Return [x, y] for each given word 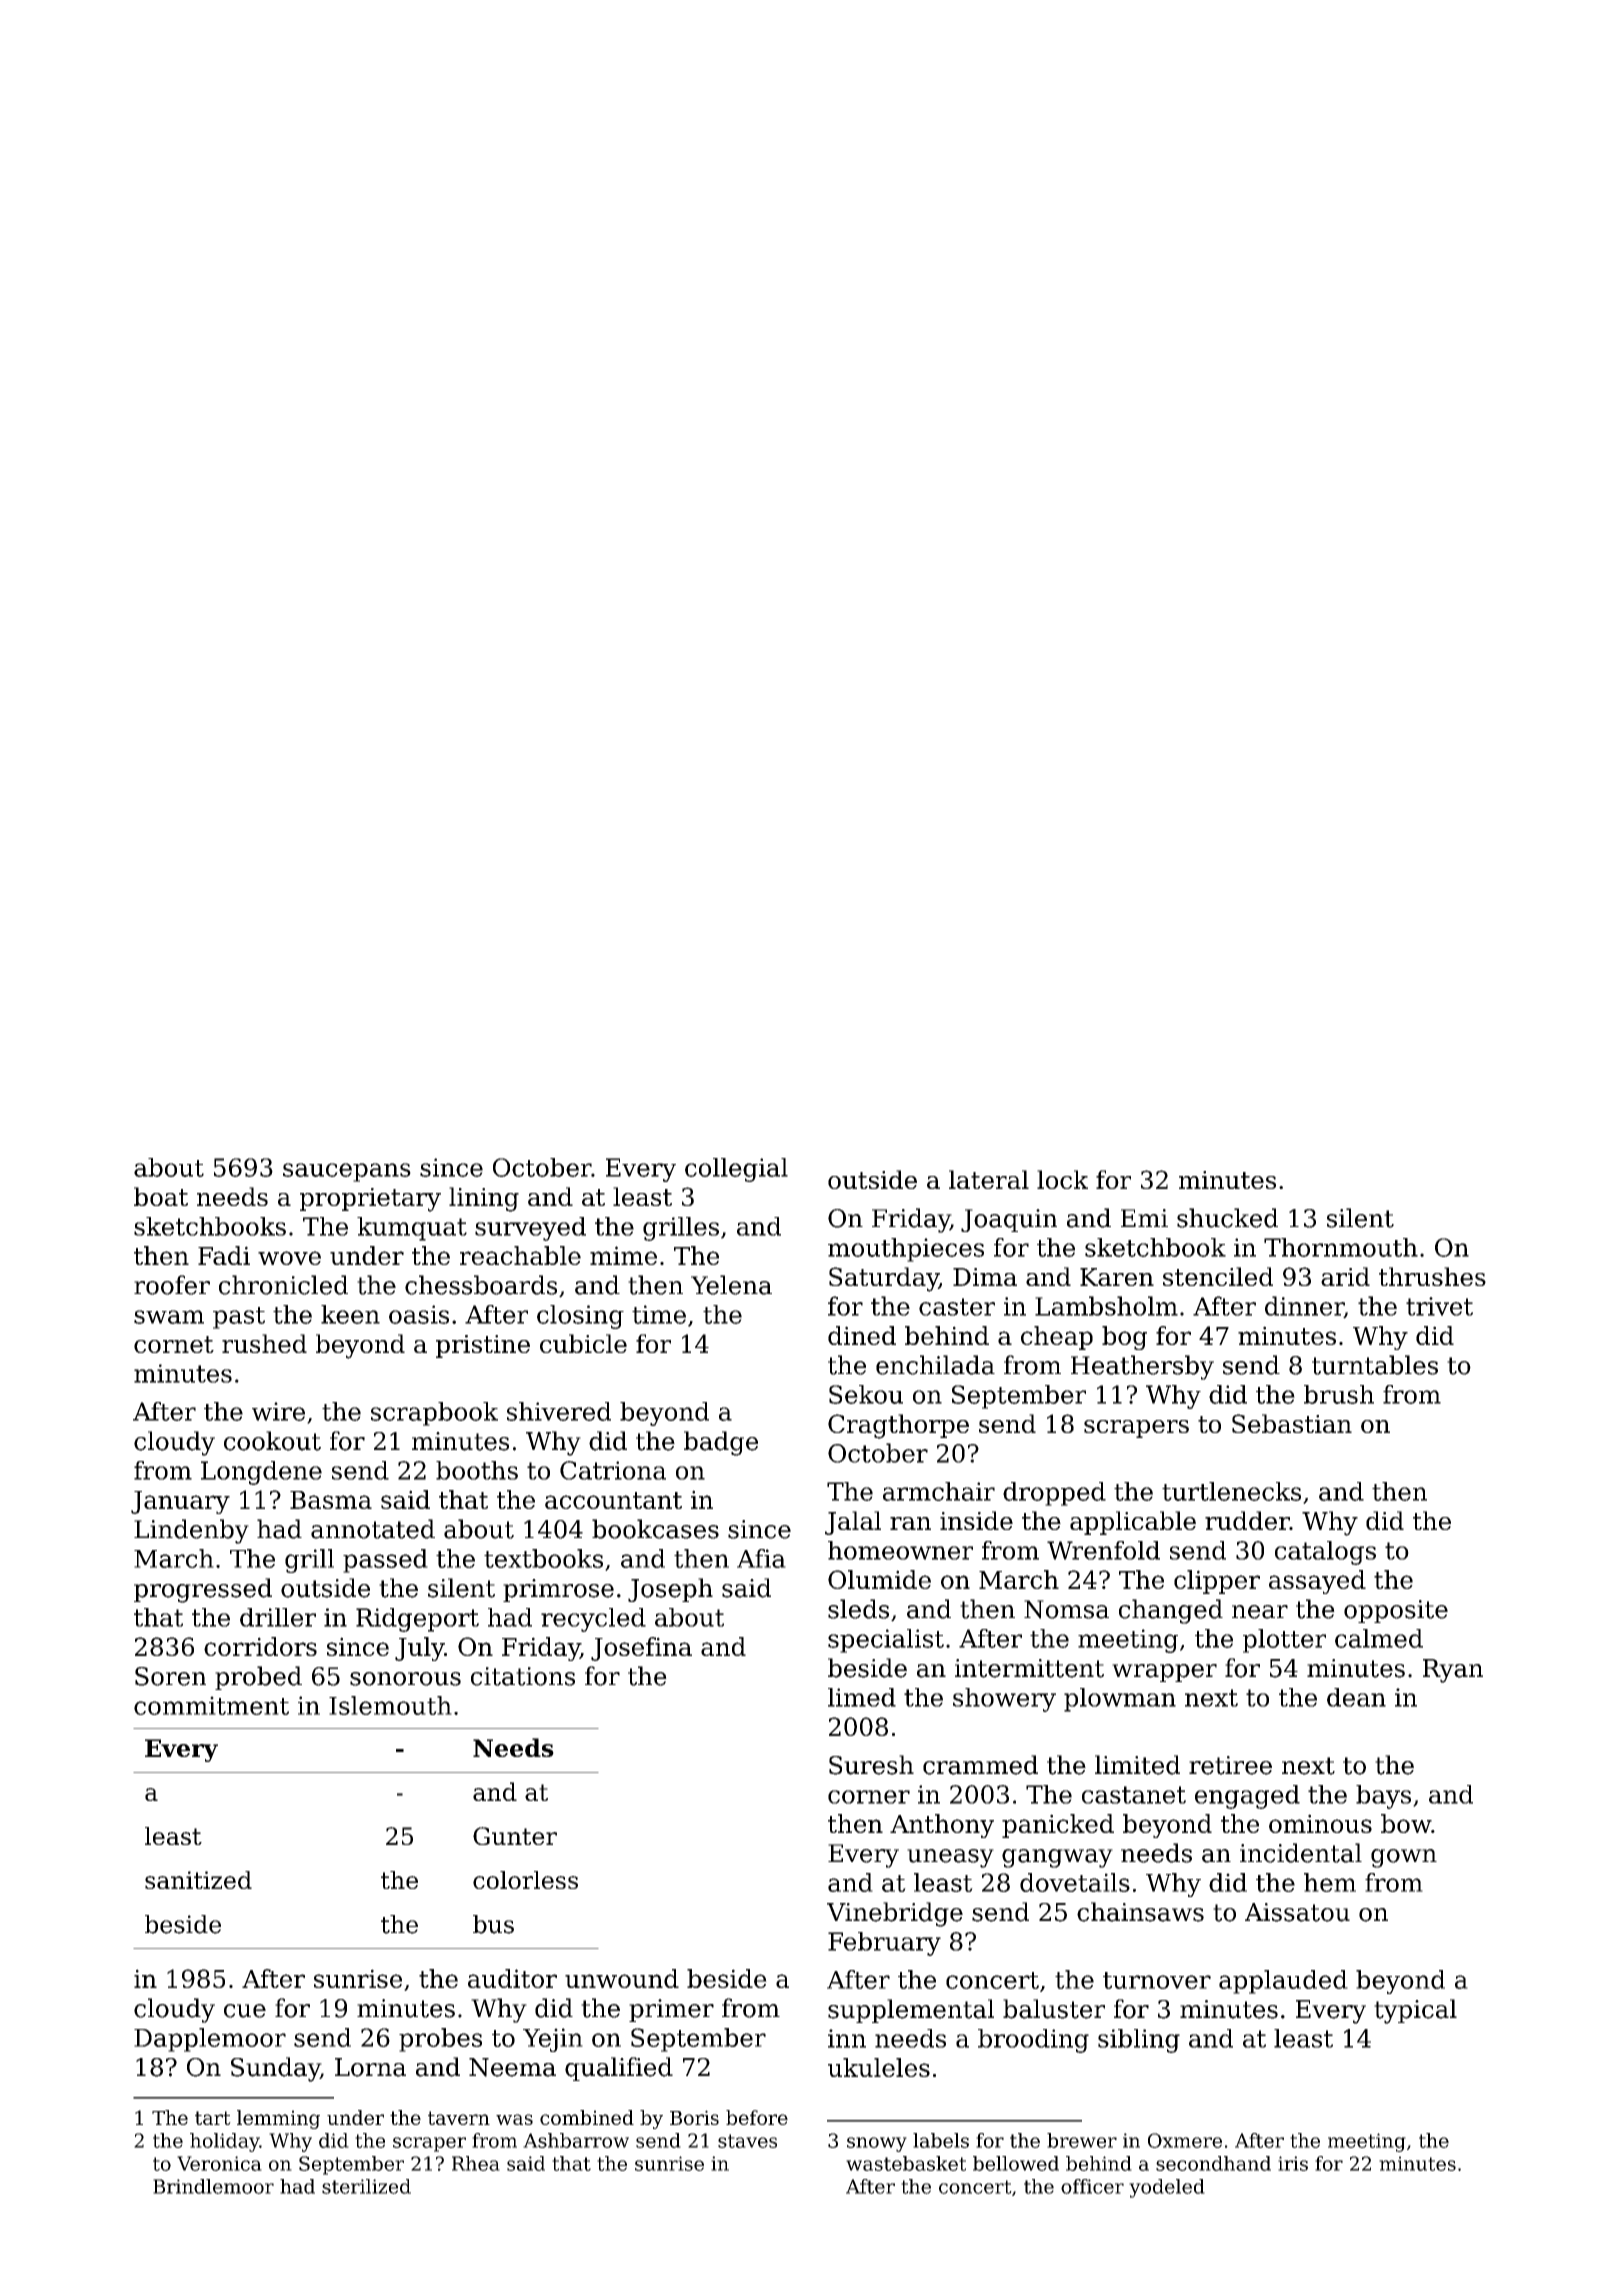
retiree [1230, 1765]
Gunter [515, 1836]
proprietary [370, 1200]
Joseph [670, 1590]
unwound [622, 1978]
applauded [1283, 1982]
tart [213, 2118]
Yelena [731, 1285]
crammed [980, 1765]
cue [245, 2011]
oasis [419, 1314]
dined [862, 1335]
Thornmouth [1341, 1247]
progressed [203, 1590]
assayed [1317, 1582]
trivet [1439, 1306]
